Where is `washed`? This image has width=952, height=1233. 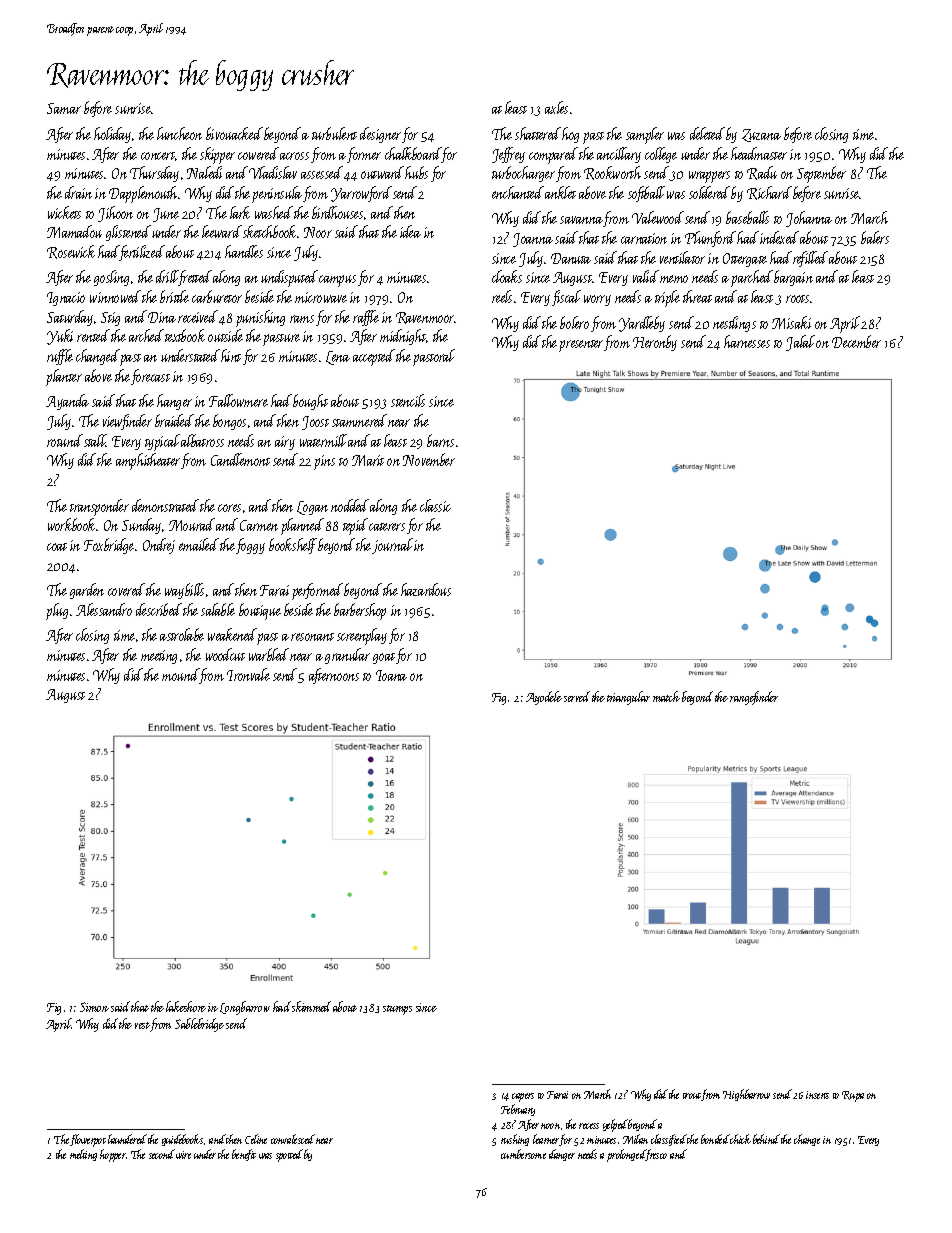 washed is located at coordinates (274, 212).
